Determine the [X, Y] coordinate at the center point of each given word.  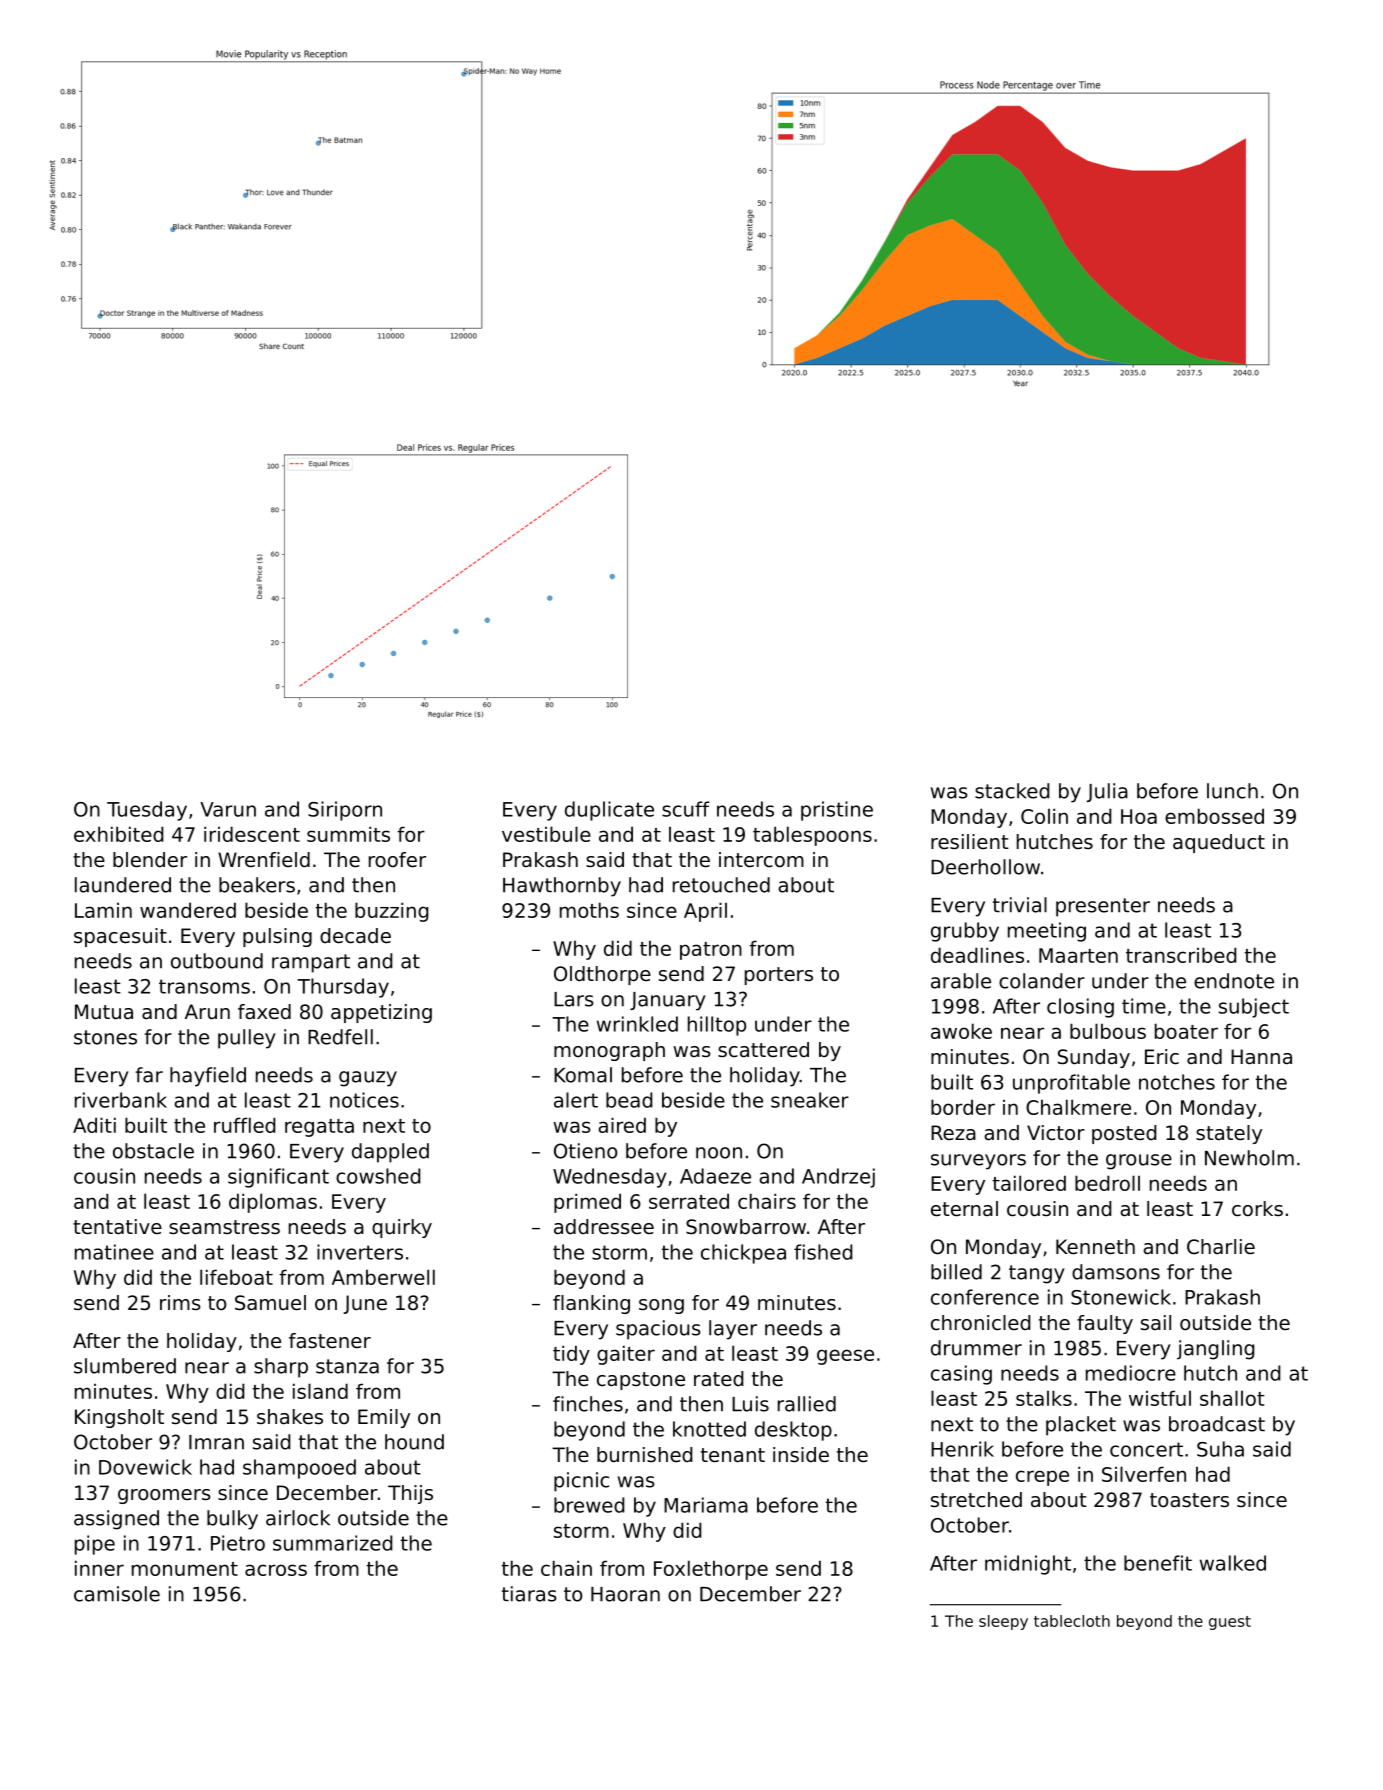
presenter [1103, 907]
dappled [390, 1153]
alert [576, 1100]
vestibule [546, 834]
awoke [961, 1031]
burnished [645, 1455]
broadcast [1217, 1424]
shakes [290, 1417]
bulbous [1108, 1031]
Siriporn [345, 811]
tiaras [529, 1594]
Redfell [340, 1037]
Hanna [1261, 1057]
